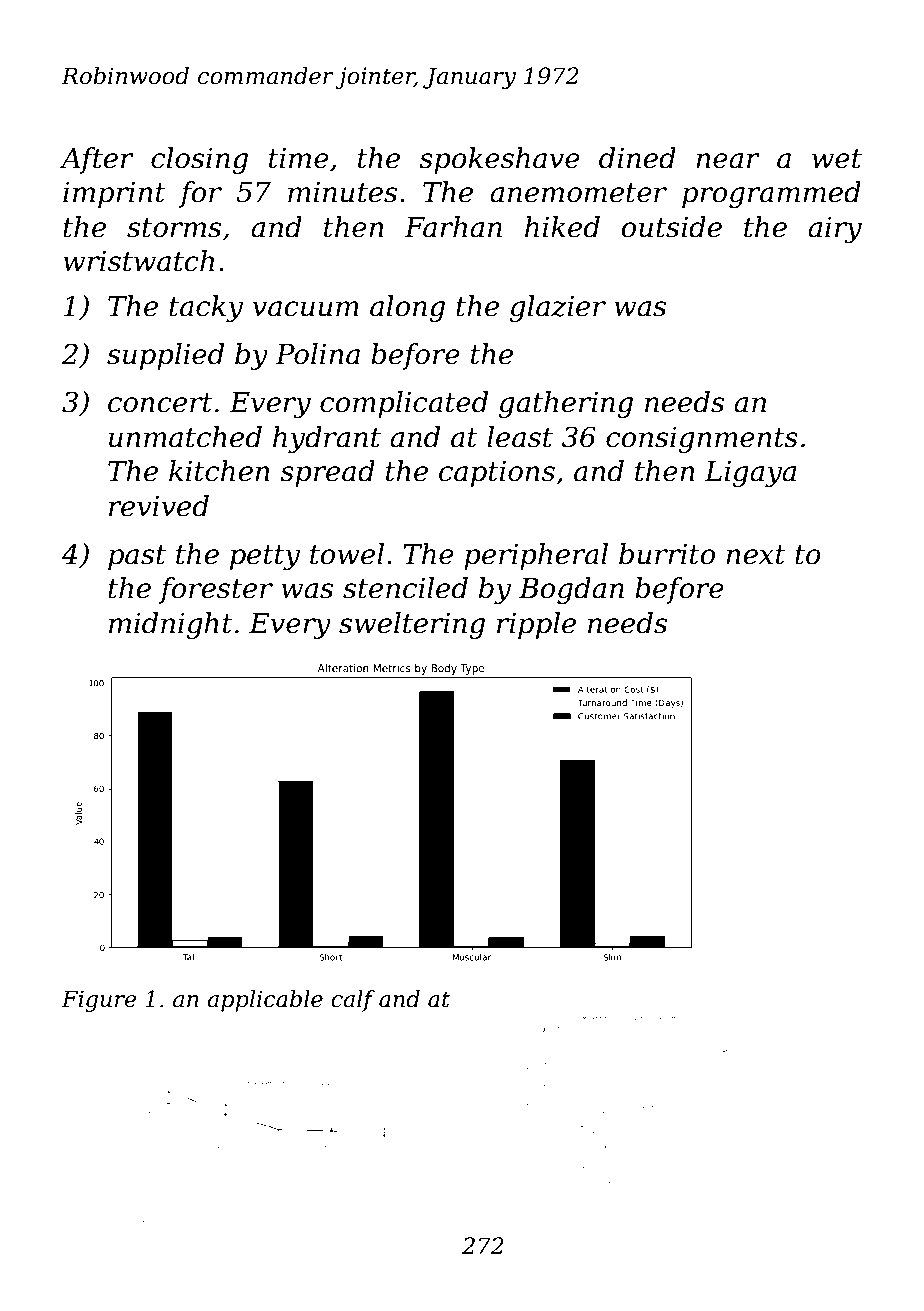 This image has height=1311, width=924. What do you see at coordinates (728, 161) in the image?
I see `near` at bounding box center [728, 161].
